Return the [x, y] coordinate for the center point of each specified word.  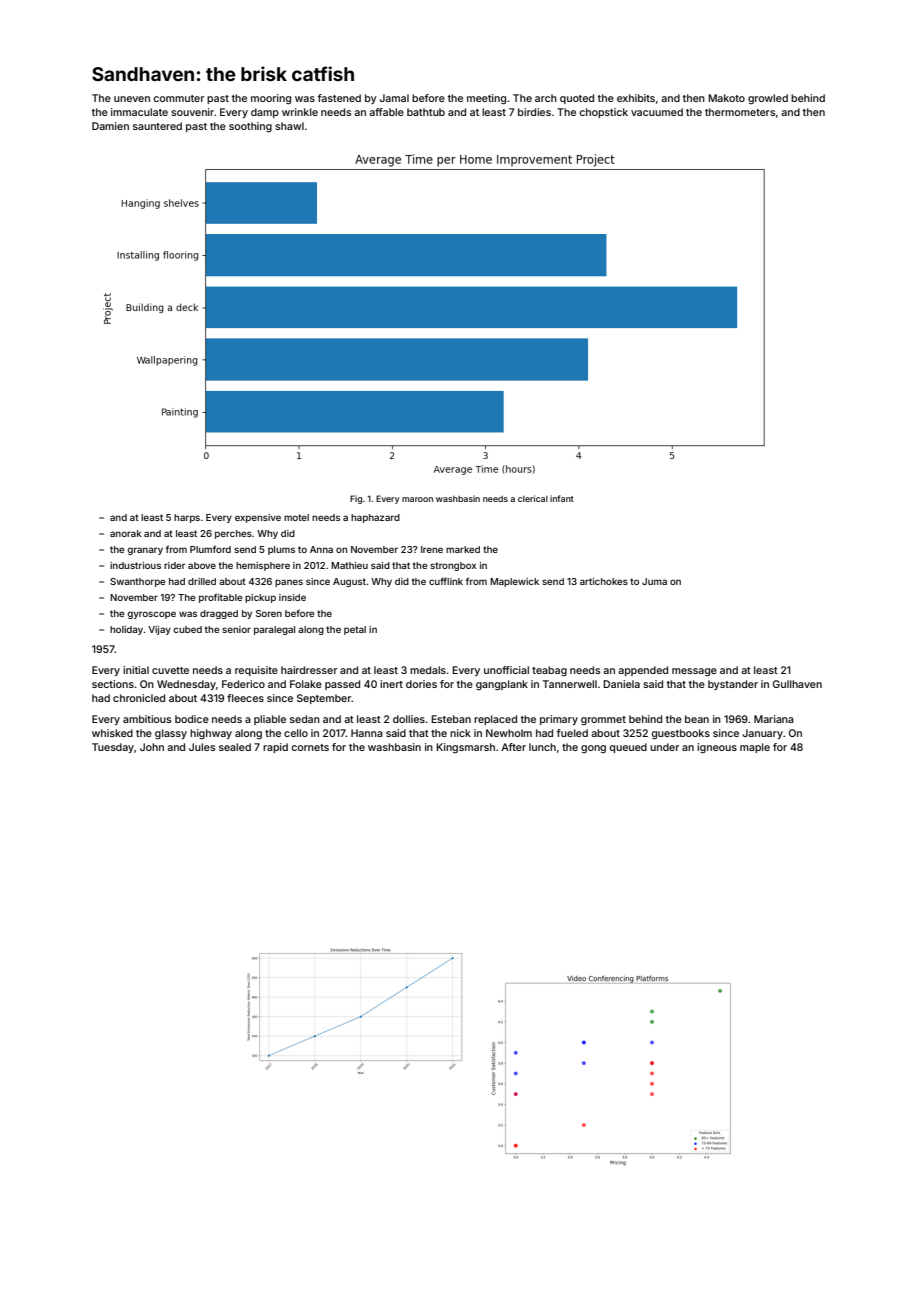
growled [768, 99]
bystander [733, 685]
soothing [250, 127]
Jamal [394, 98]
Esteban [451, 719]
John [152, 747]
